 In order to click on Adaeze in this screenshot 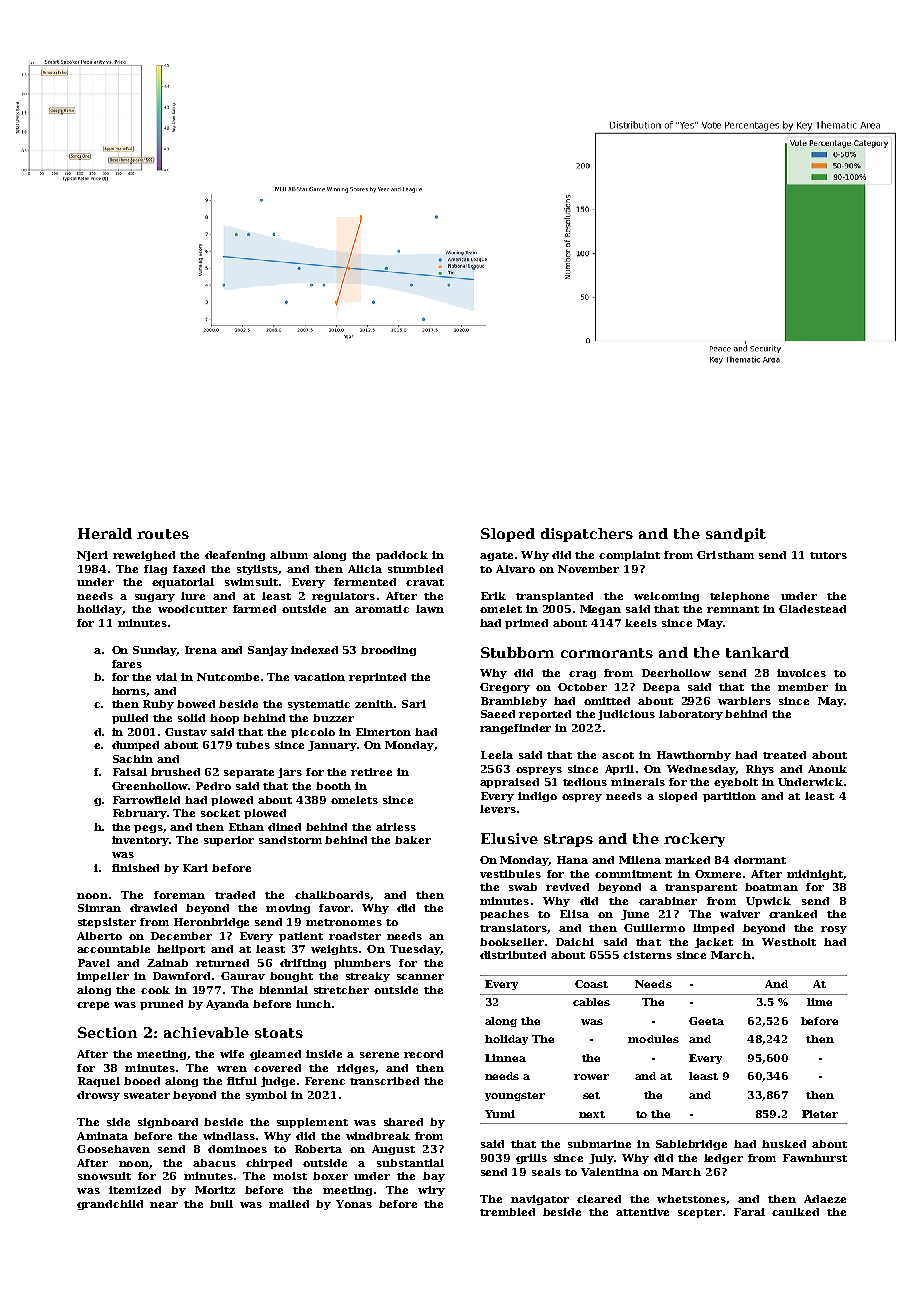, I will do `click(825, 1199)`.
